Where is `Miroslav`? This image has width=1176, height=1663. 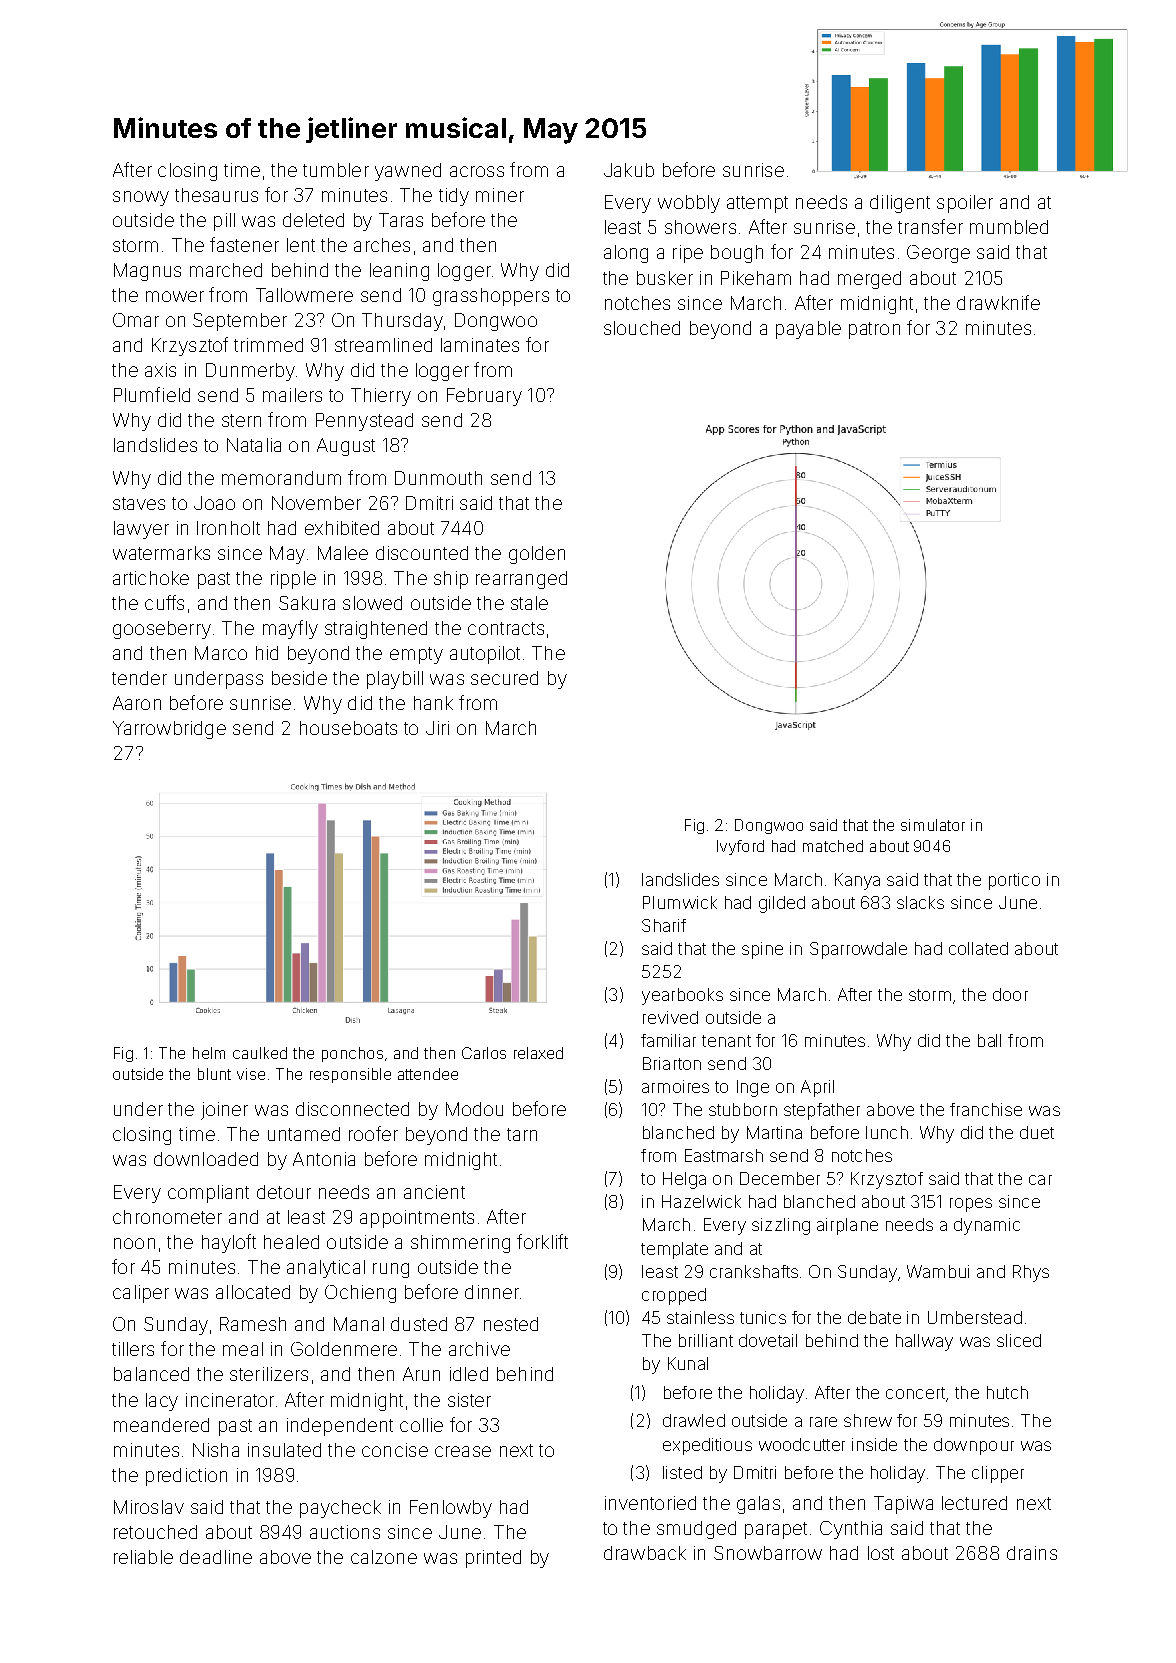
Miroslav is located at coordinates (149, 1507).
